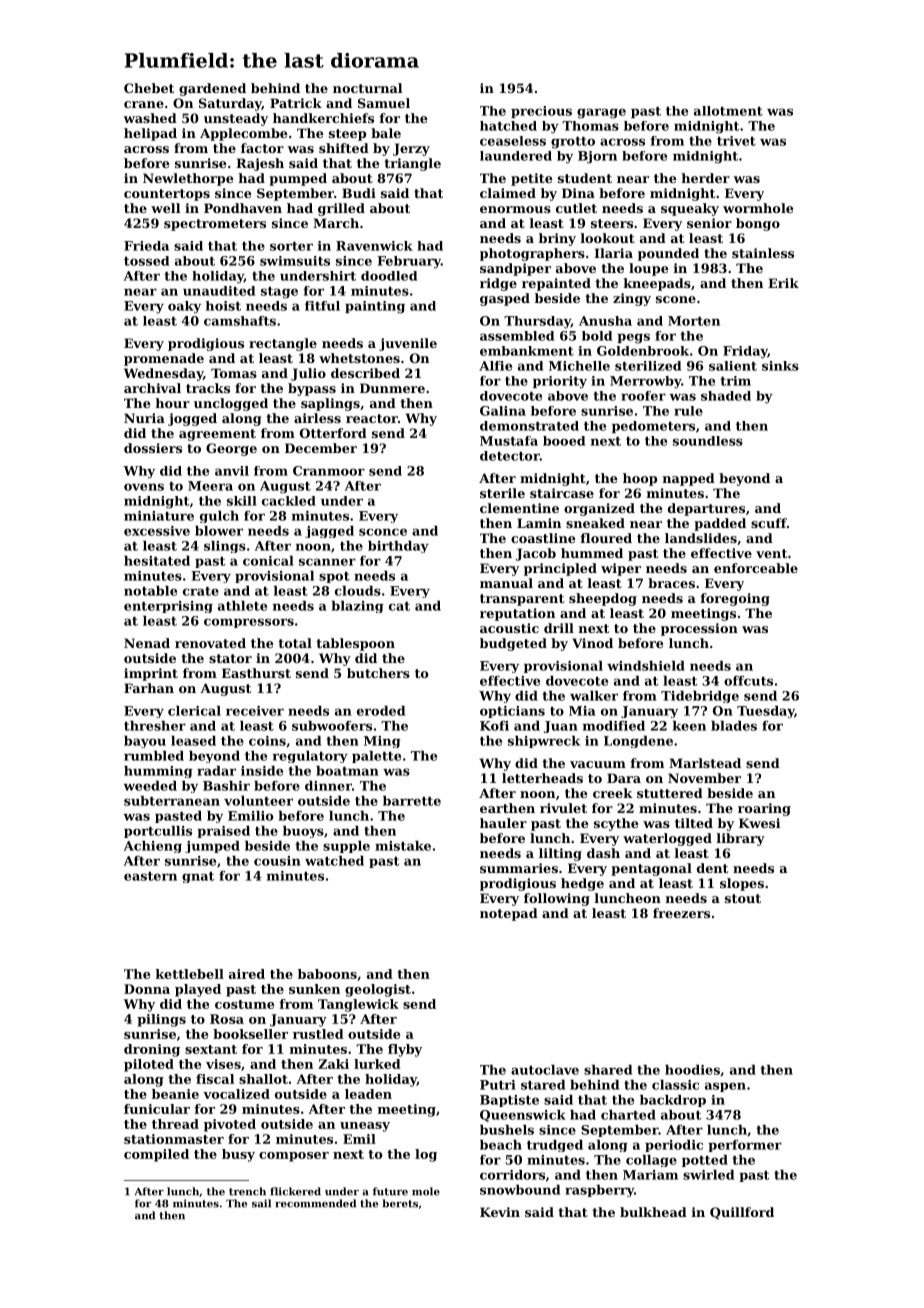 This image has height=1308, width=924. Describe the element at coordinates (333, 433) in the image. I see `Otterford` at that location.
